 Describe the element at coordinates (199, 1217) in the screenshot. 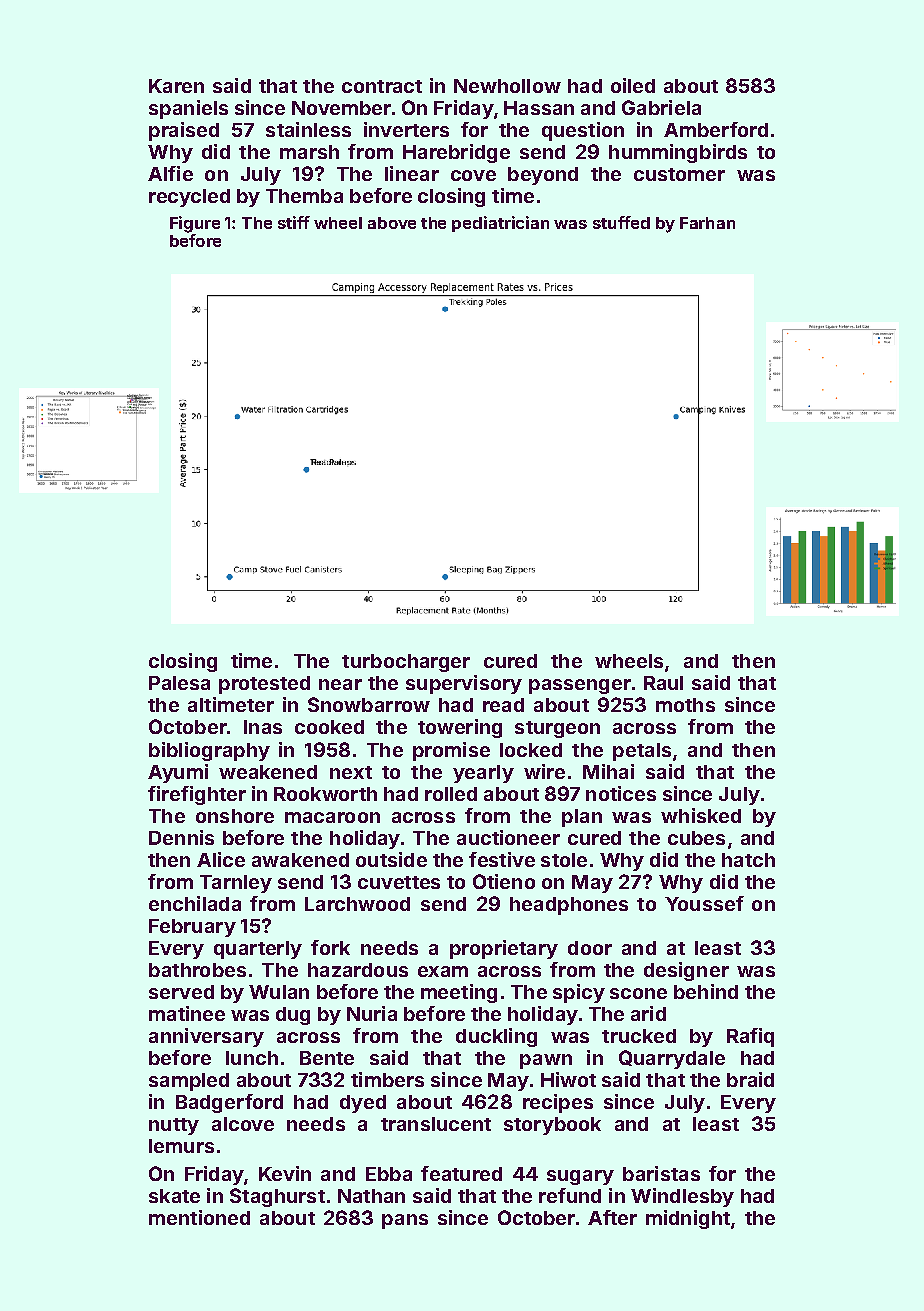

I see `mentioned` at that location.
